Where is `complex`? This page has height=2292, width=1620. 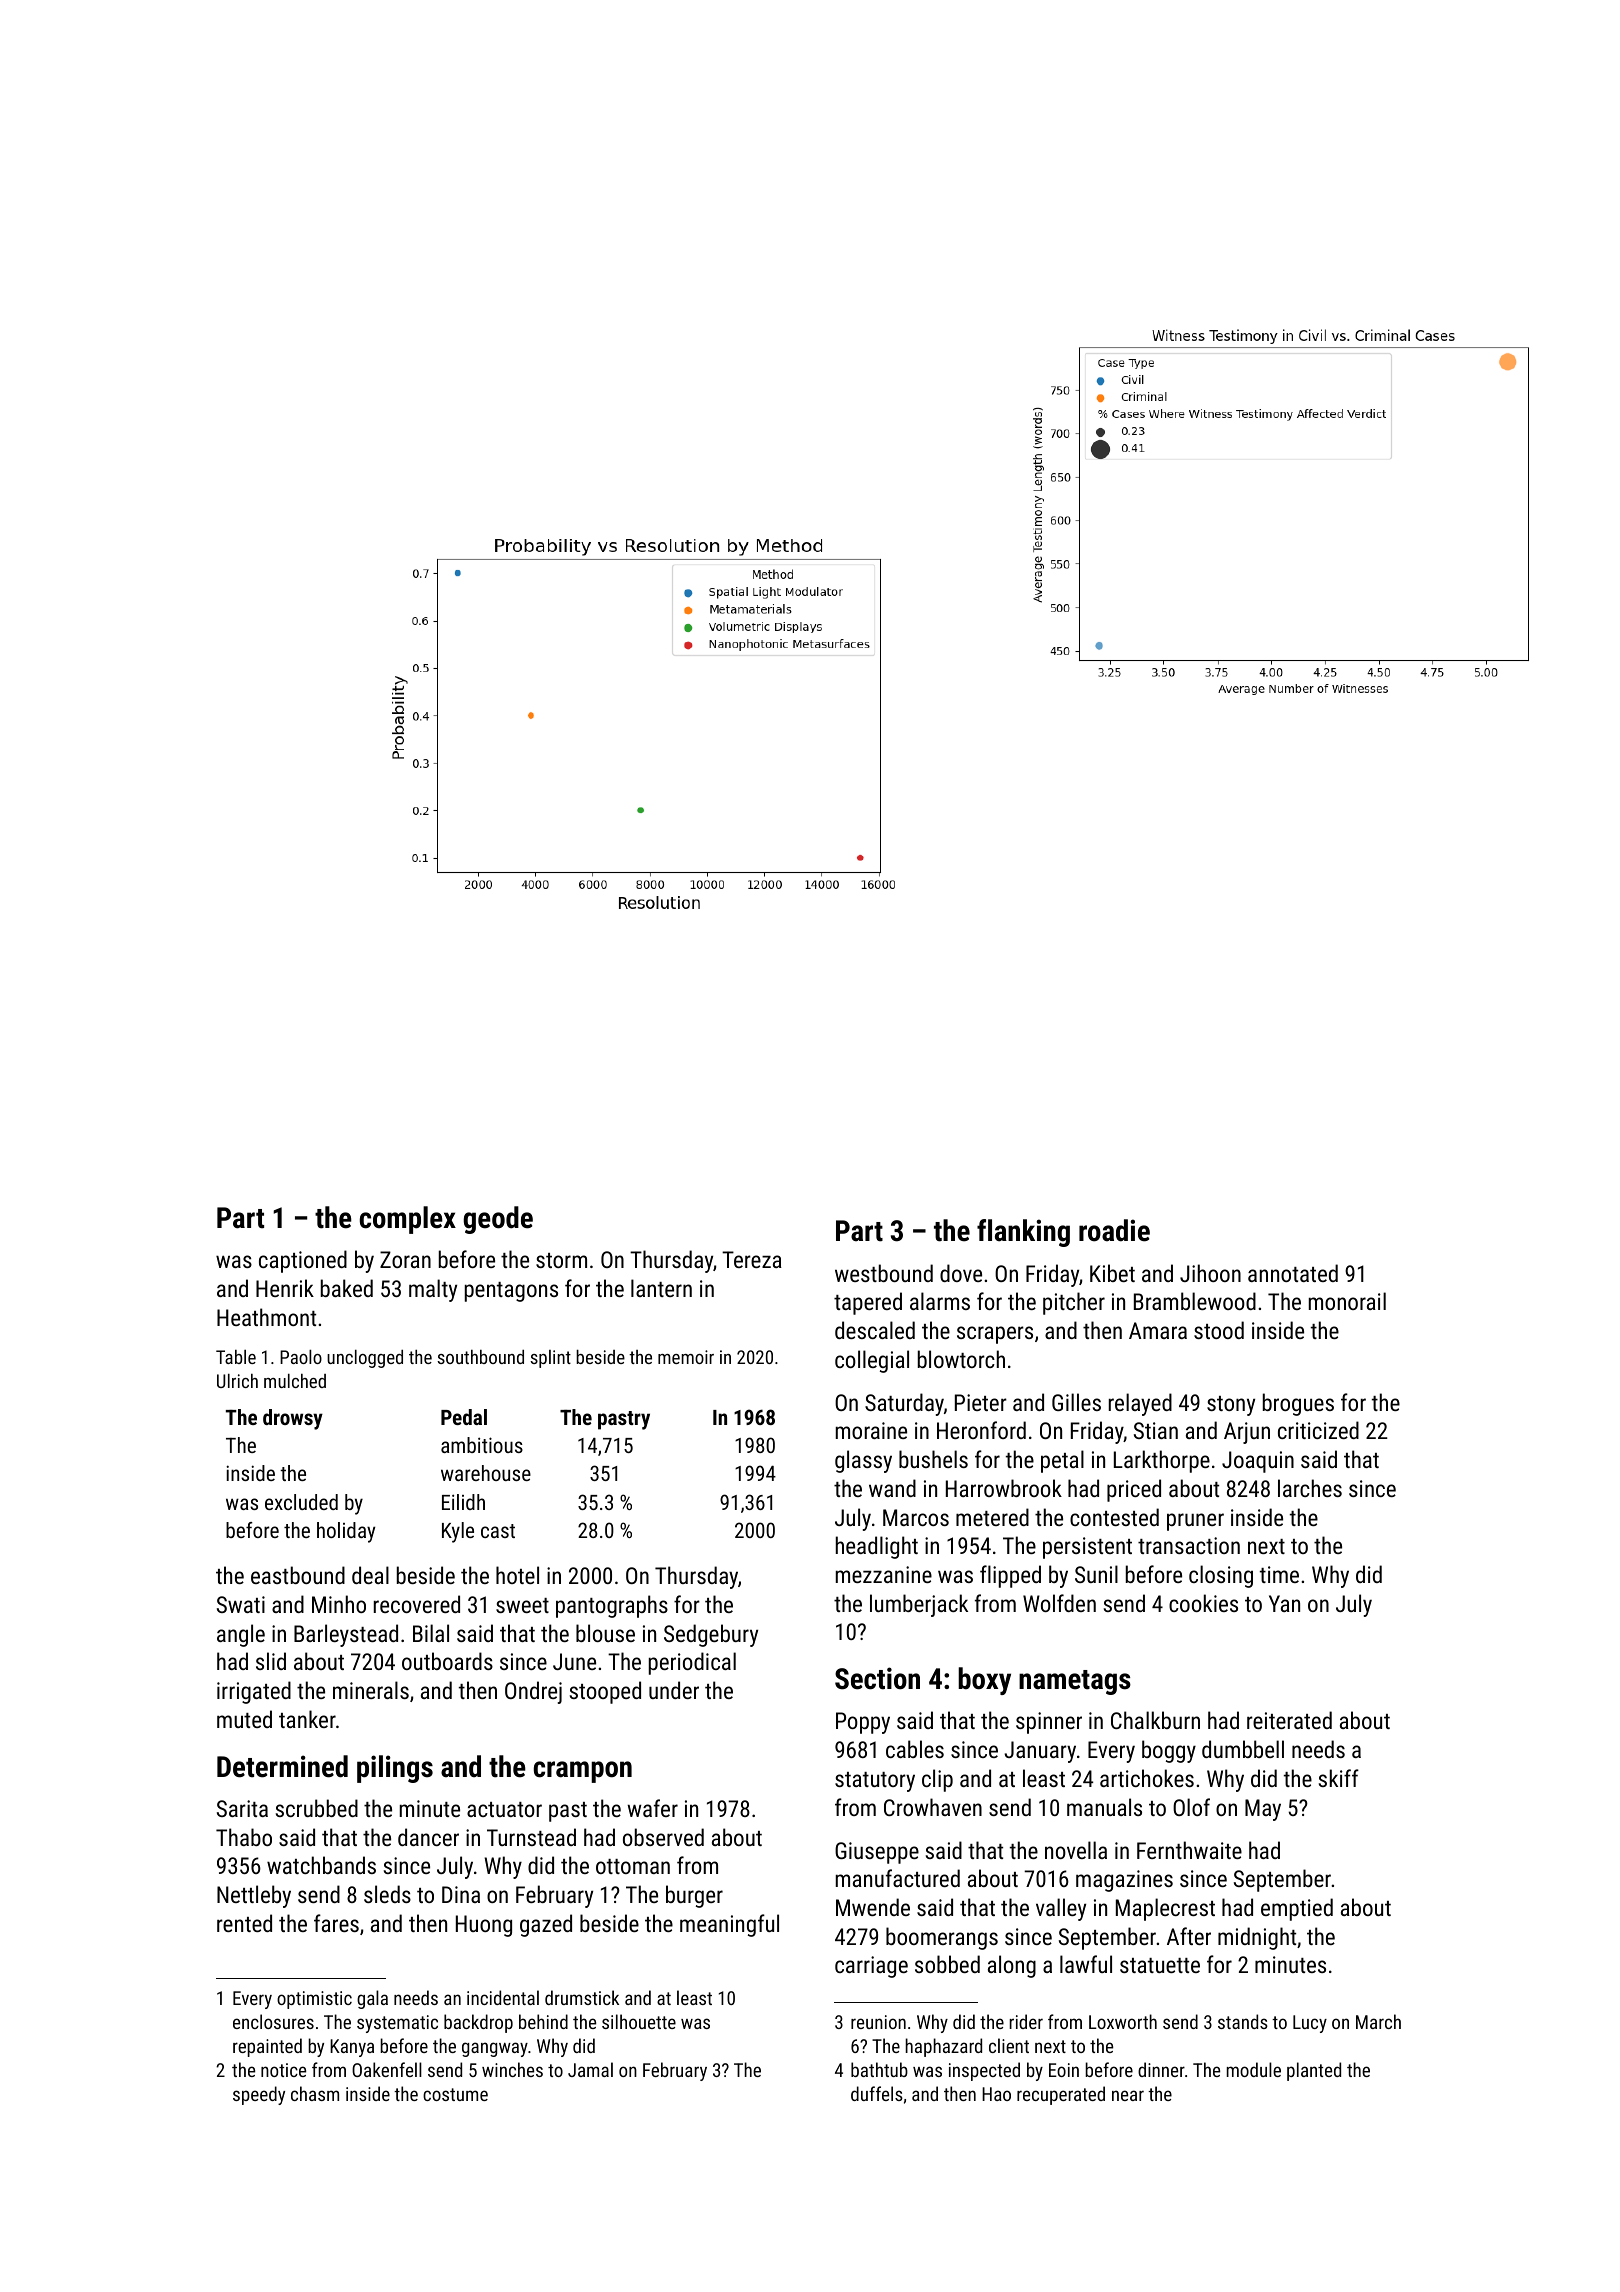 complex is located at coordinates (407, 1220).
